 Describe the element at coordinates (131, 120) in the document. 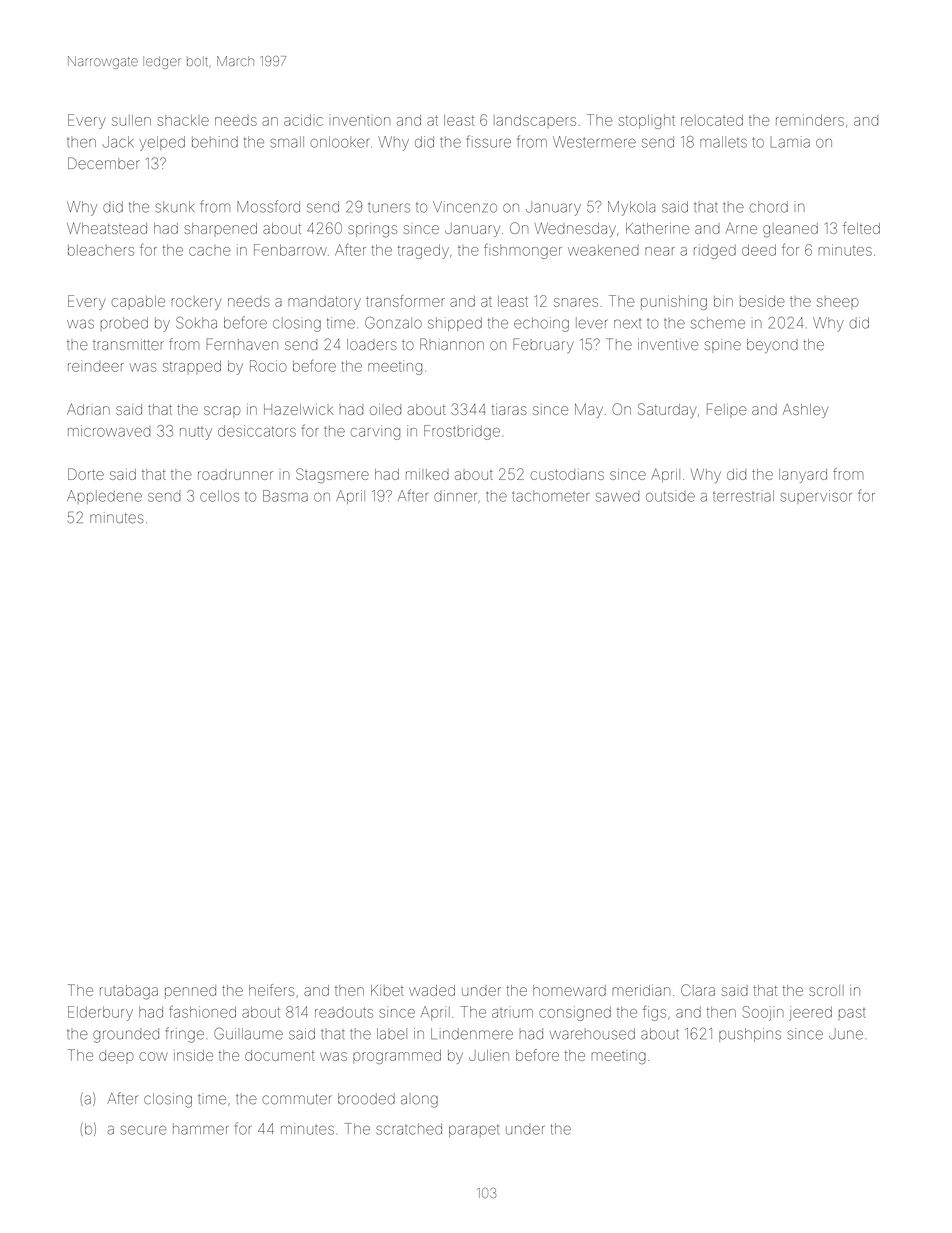

I see `sullen` at that location.
